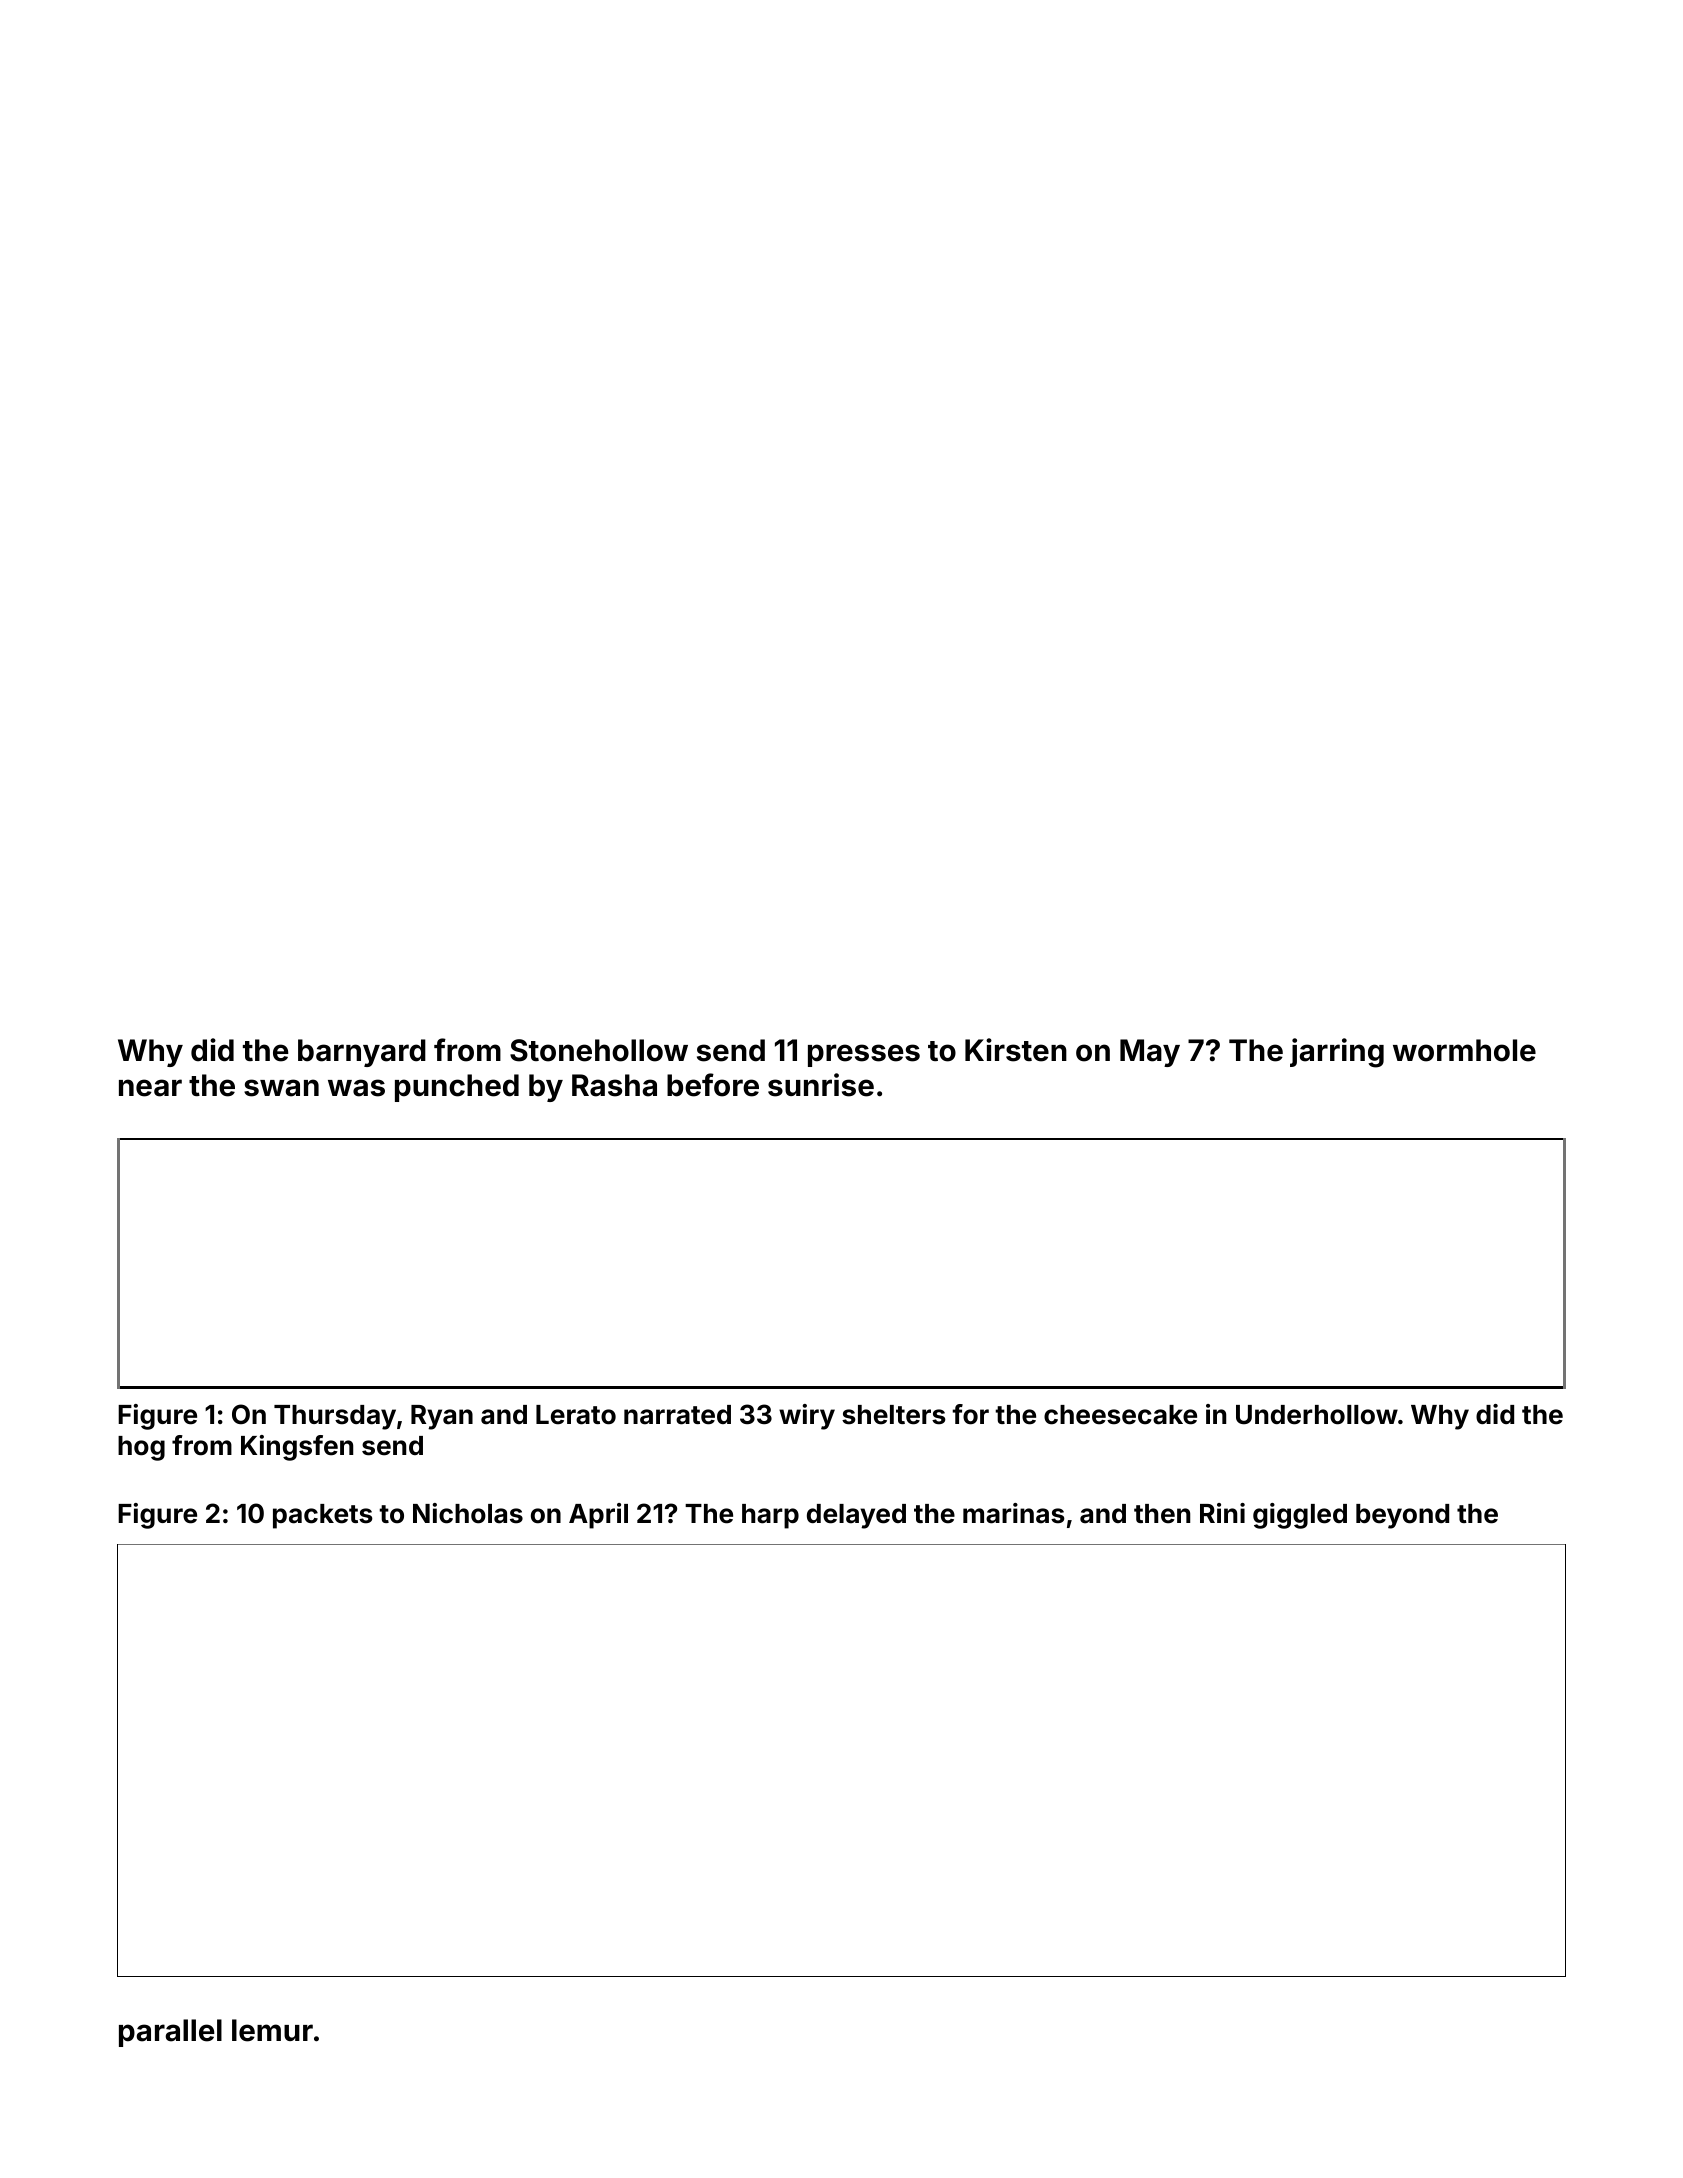  Describe the element at coordinates (1464, 1050) in the document. I see `wormhole` at that location.
